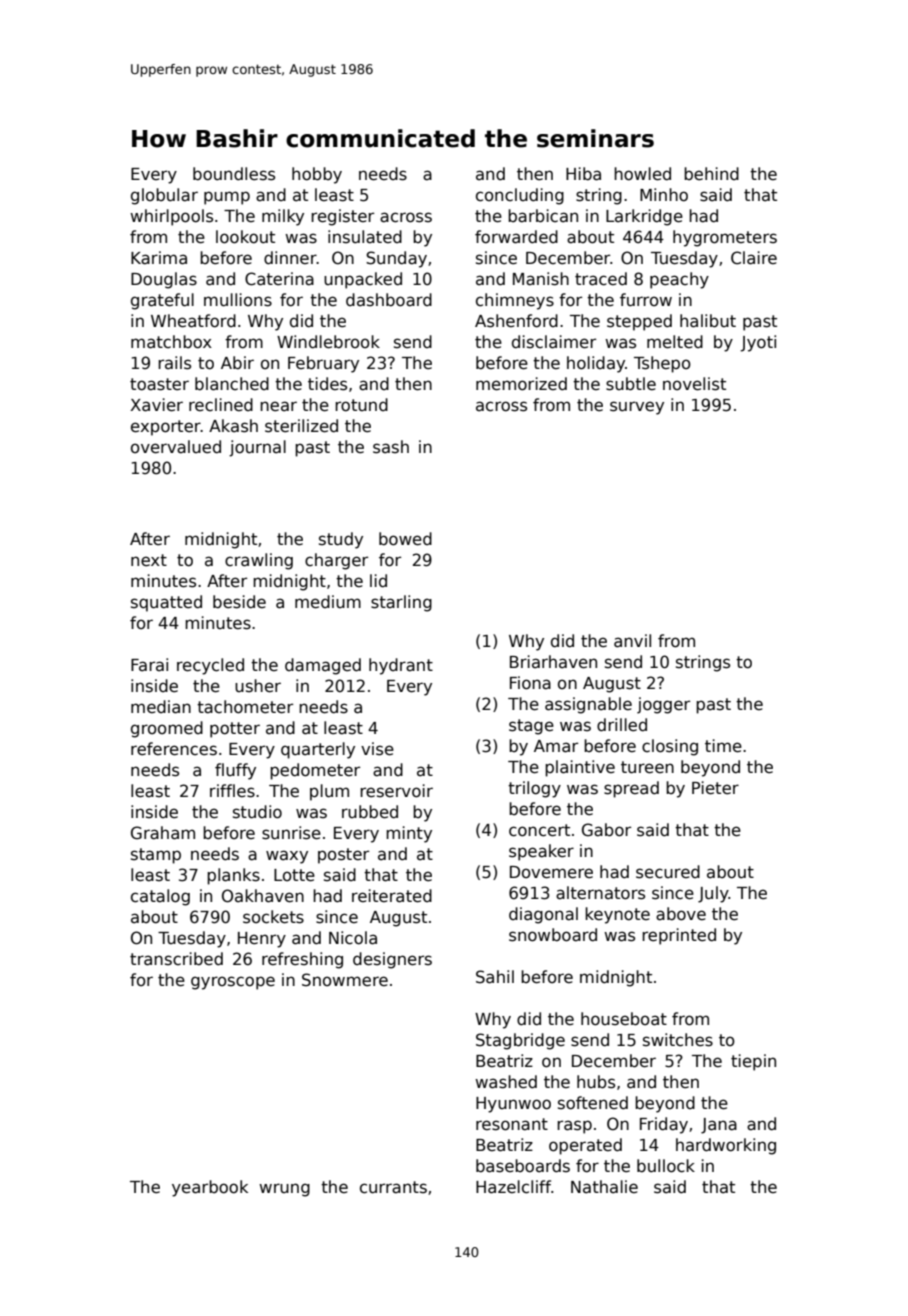 The height and width of the screenshot is (1316, 908). I want to click on designers, so click(392, 960).
